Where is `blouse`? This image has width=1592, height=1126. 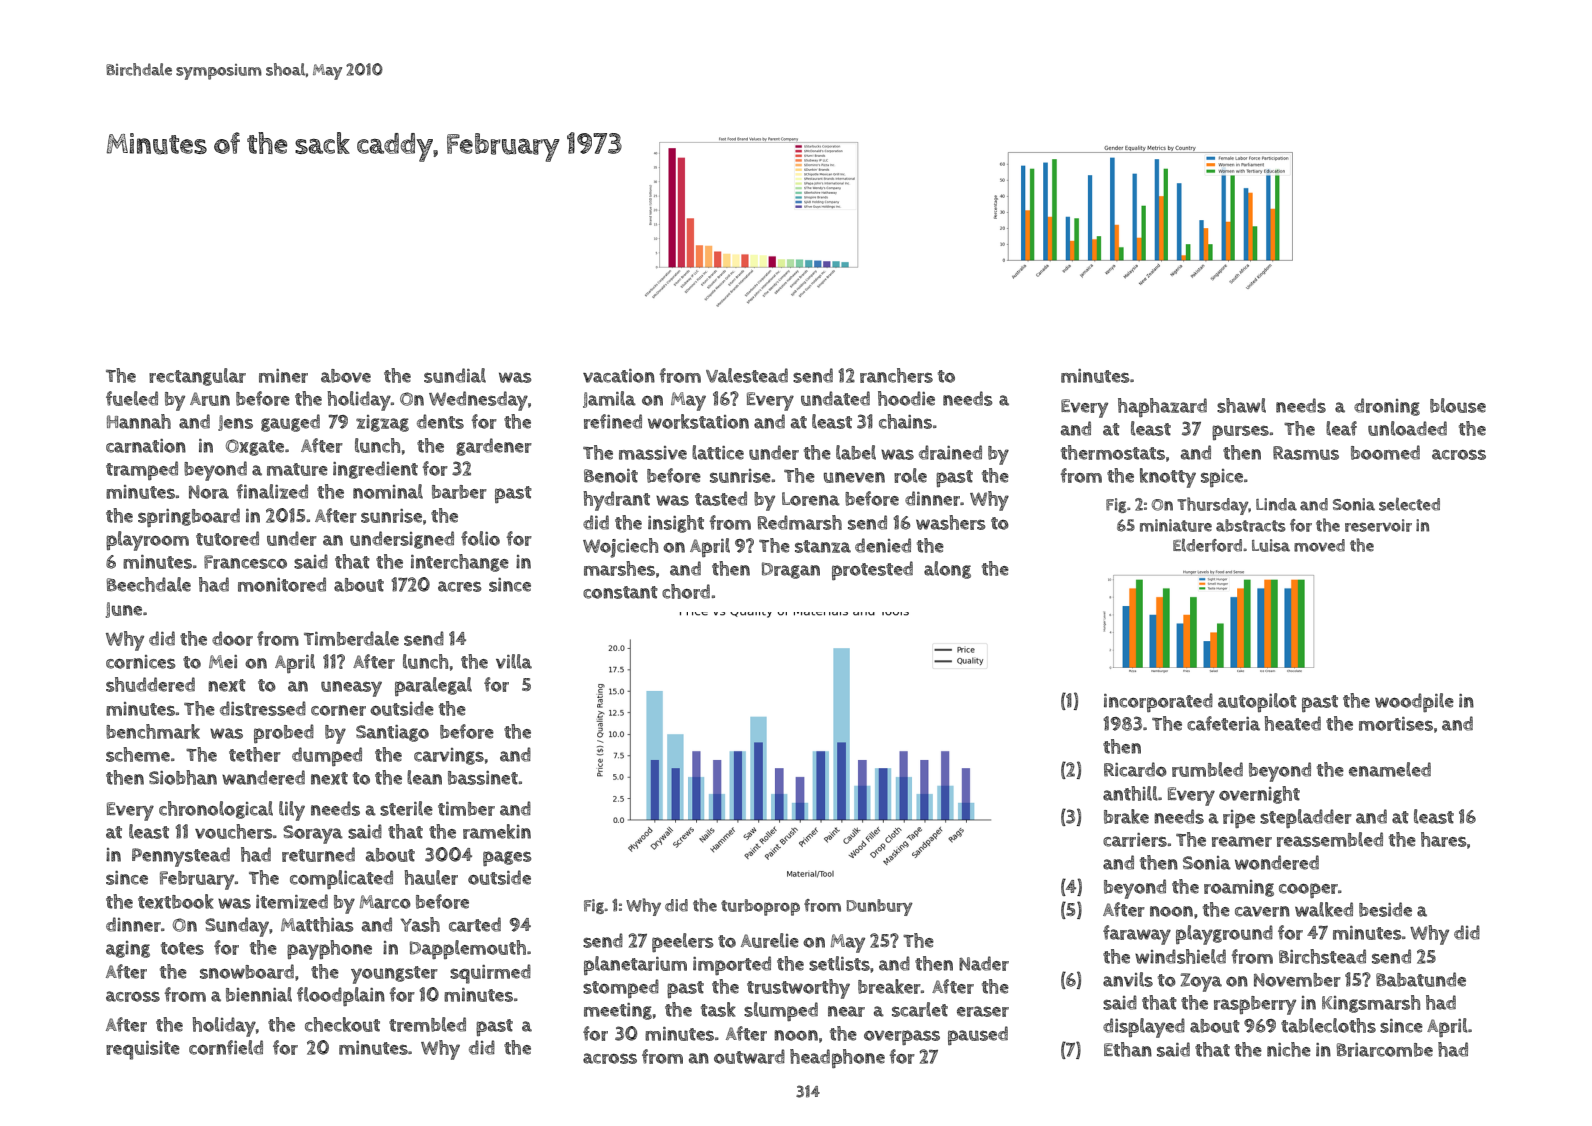
blouse is located at coordinates (1458, 405).
